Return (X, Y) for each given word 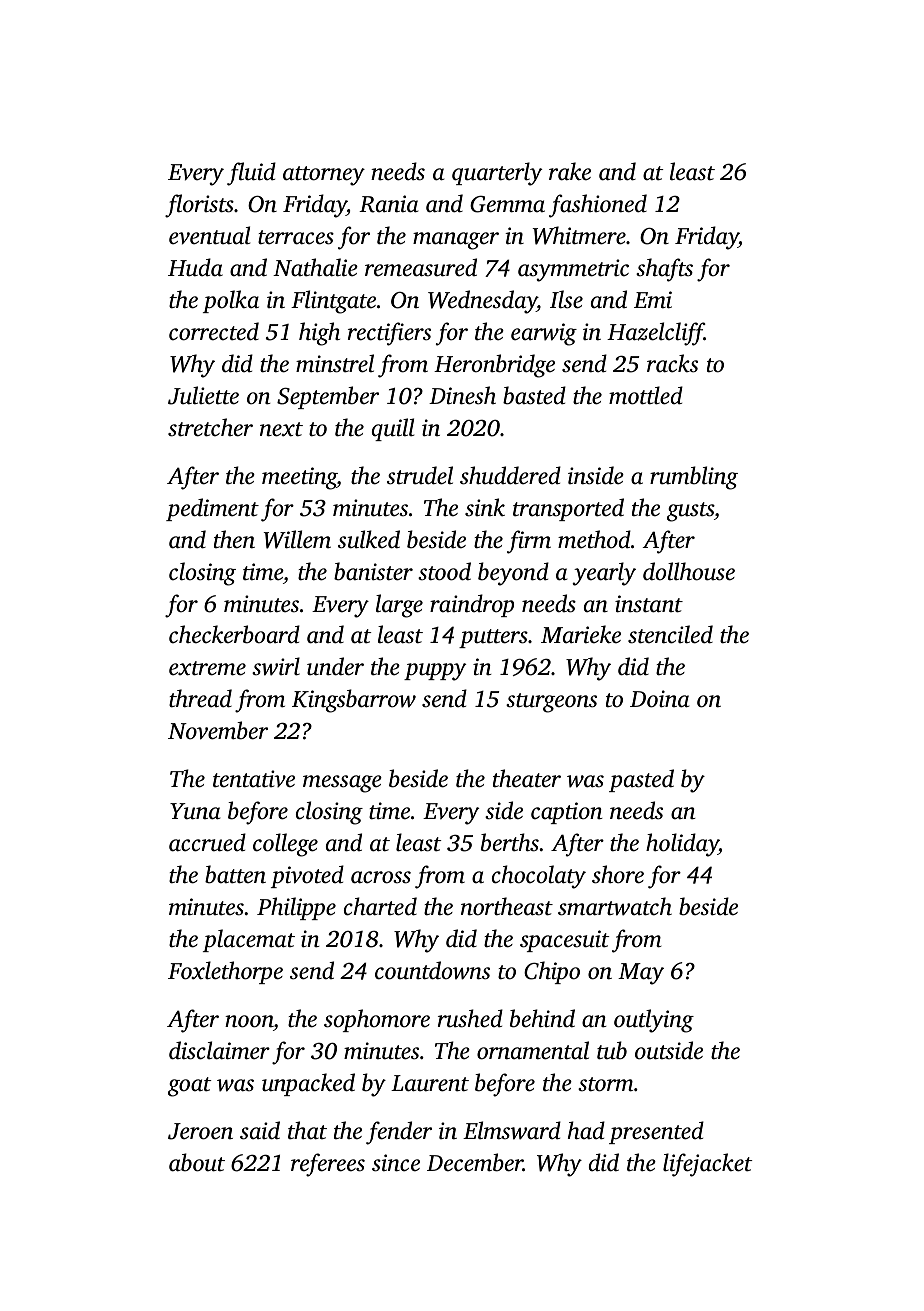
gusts (690, 512)
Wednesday (482, 302)
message (342, 784)
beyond (513, 574)
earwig (544, 334)
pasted (641, 780)
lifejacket (708, 1165)
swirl (276, 666)
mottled (646, 395)
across (381, 877)
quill (393, 429)
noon (249, 1021)
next (281, 429)
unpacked (308, 1084)
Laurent (430, 1083)
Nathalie (315, 267)
